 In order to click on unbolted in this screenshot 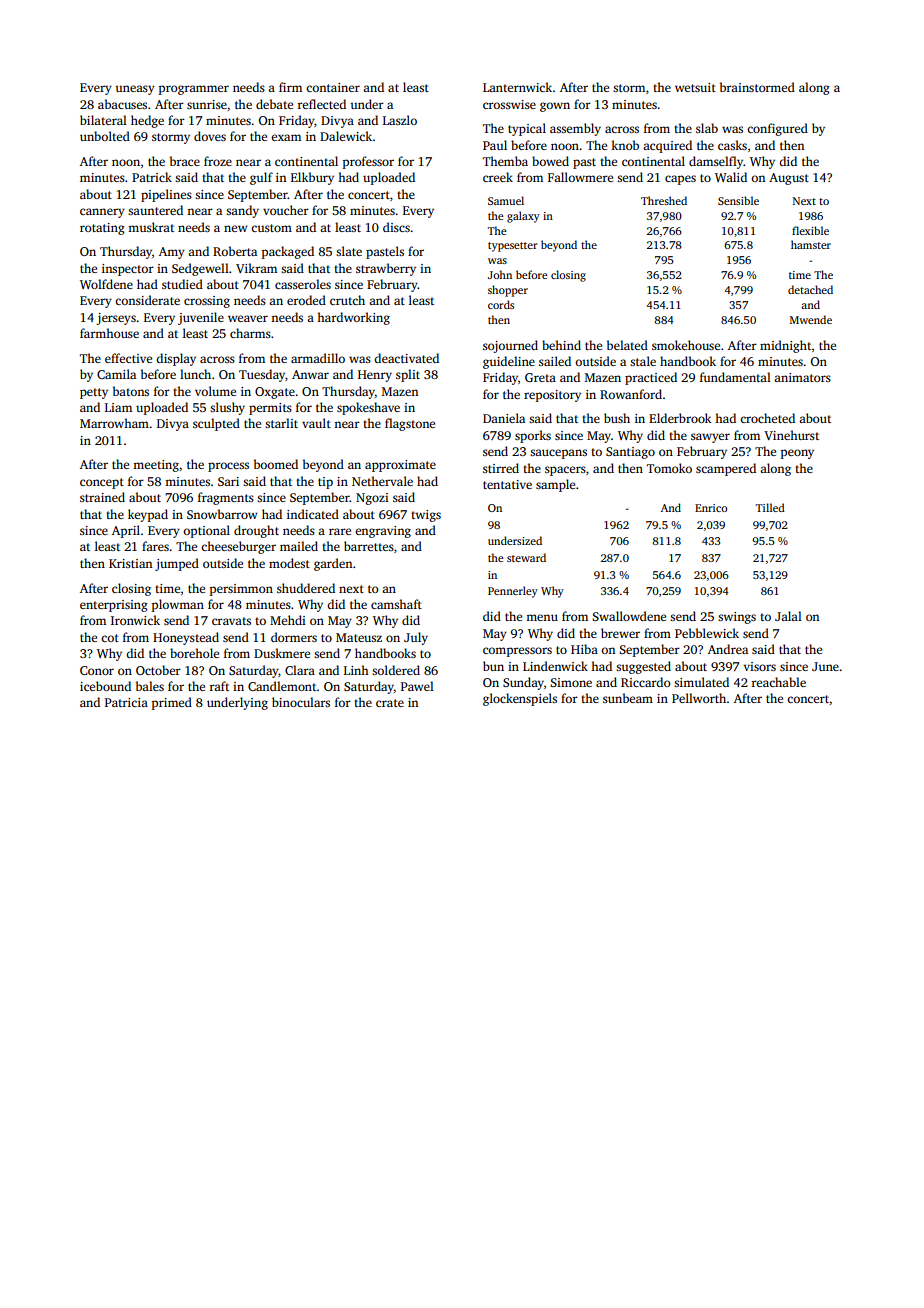, I will do `click(105, 136)`.
